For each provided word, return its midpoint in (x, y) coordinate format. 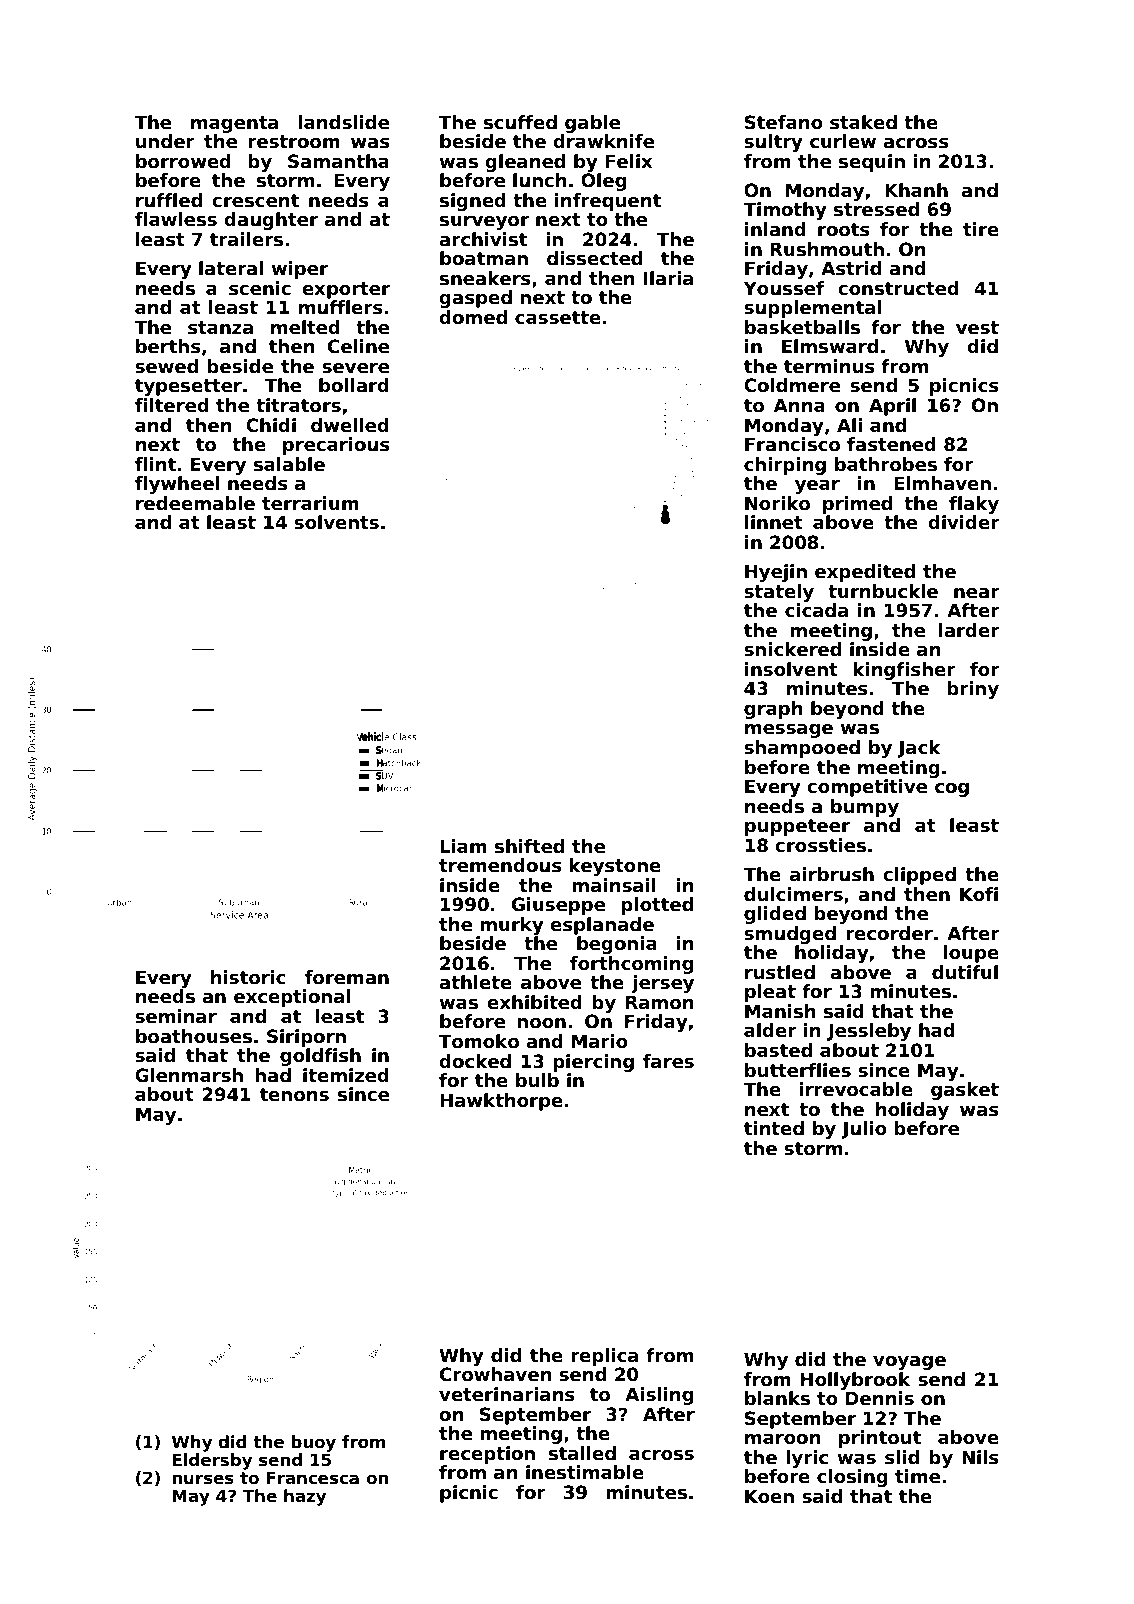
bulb (537, 1080)
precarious (336, 446)
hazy (305, 1497)
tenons (294, 1095)
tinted (774, 1128)
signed (473, 202)
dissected (594, 258)
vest (977, 328)
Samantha (338, 161)
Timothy (785, 211)
